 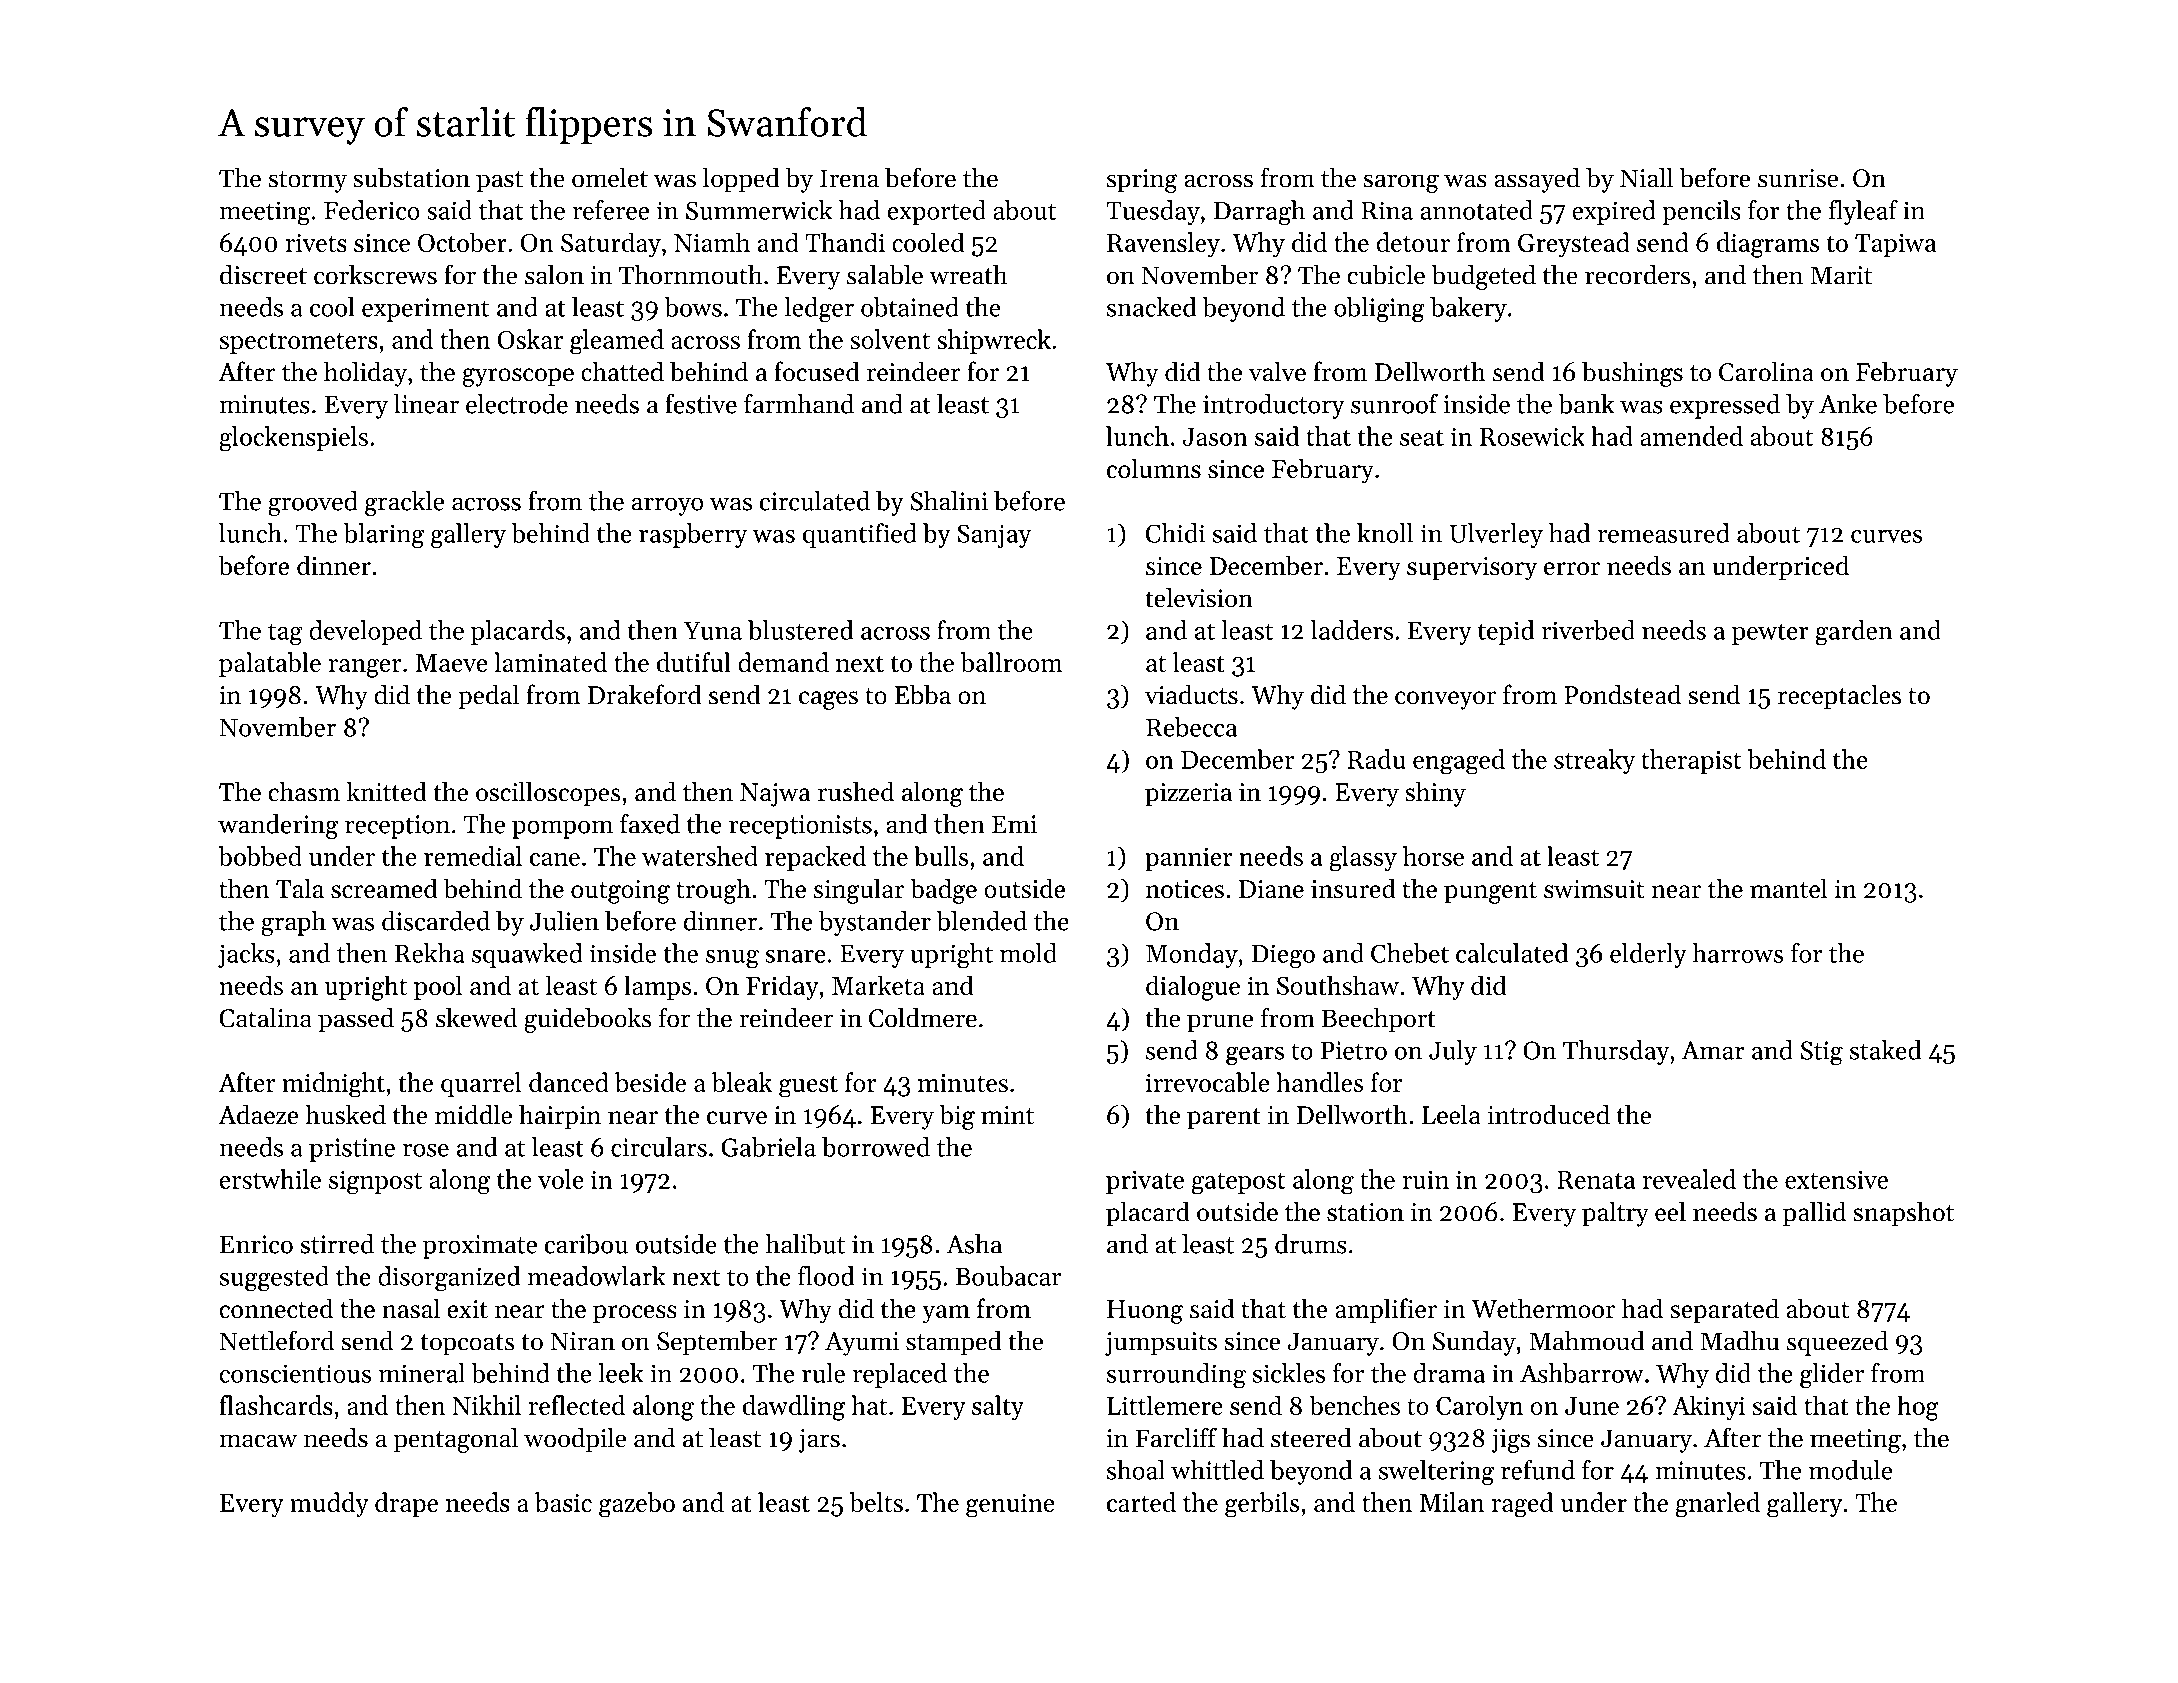 I want to click on mint, so click(x=1007, y=1115).
